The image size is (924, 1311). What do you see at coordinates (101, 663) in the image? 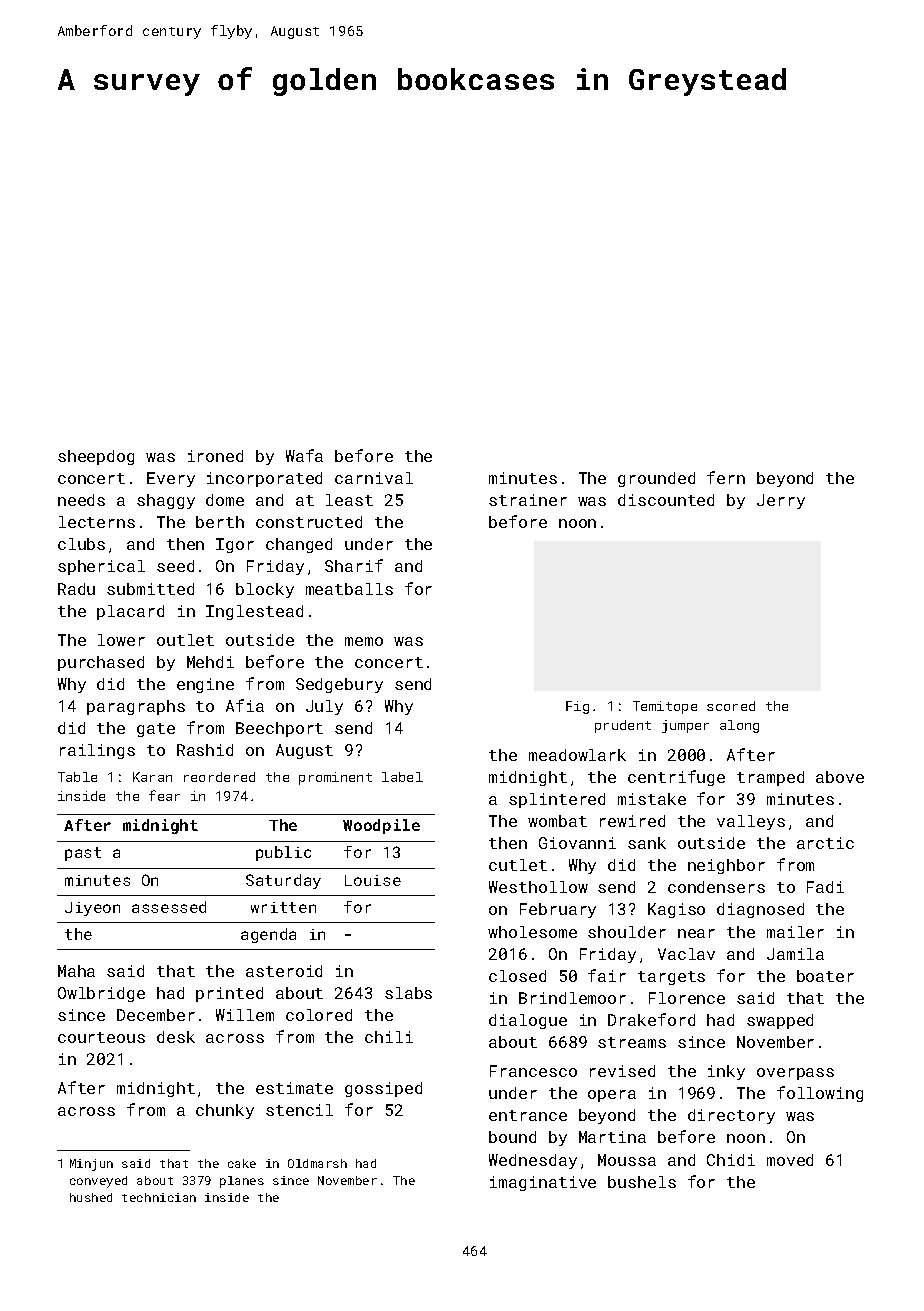
I see `purchased` at bounding box center [101, 663].
